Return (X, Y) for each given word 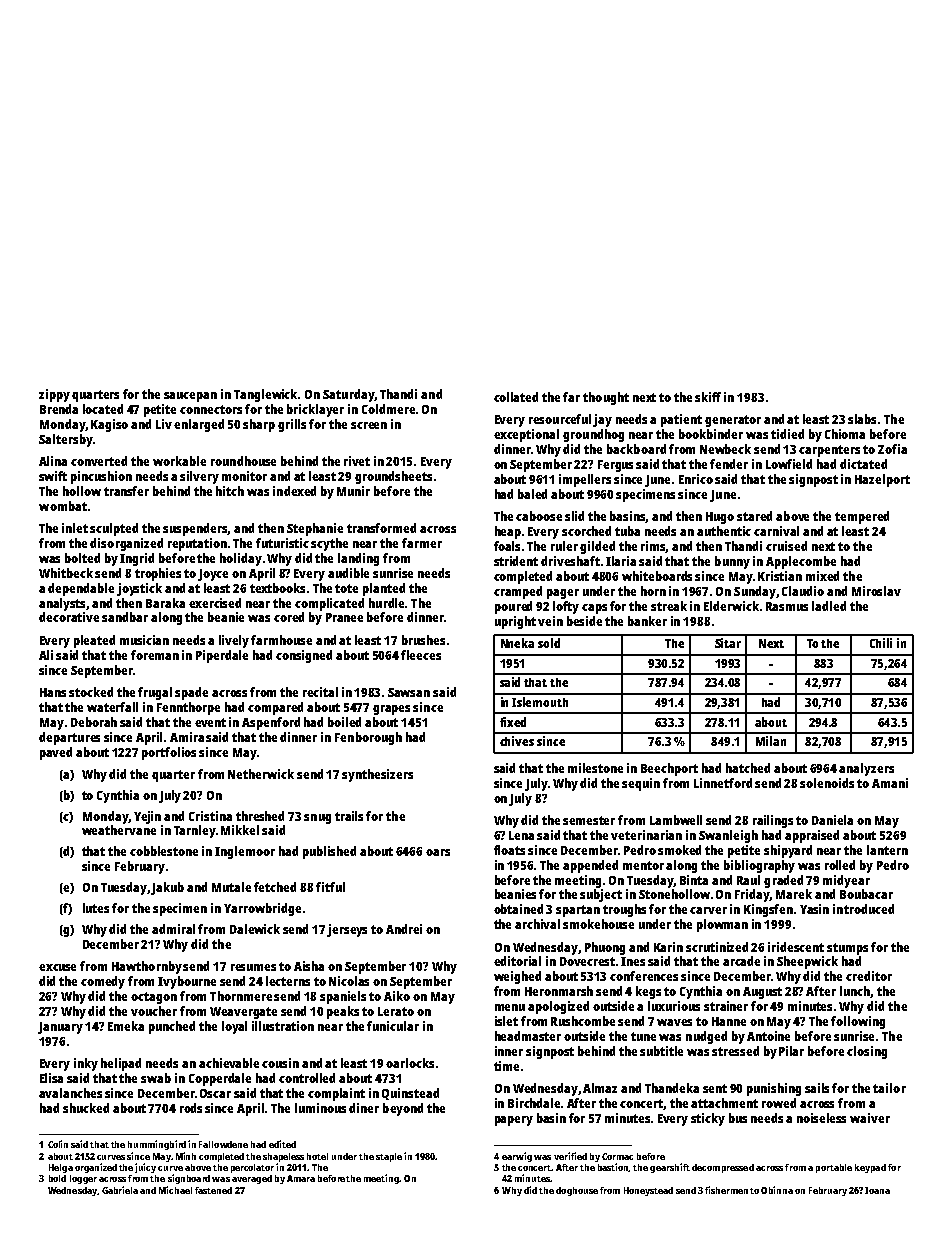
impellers (585, 480)
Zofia (892, 449)
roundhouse (243, 461)
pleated (94, 641)
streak (669, 606)
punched (172, 1027)
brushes (423, 640)
